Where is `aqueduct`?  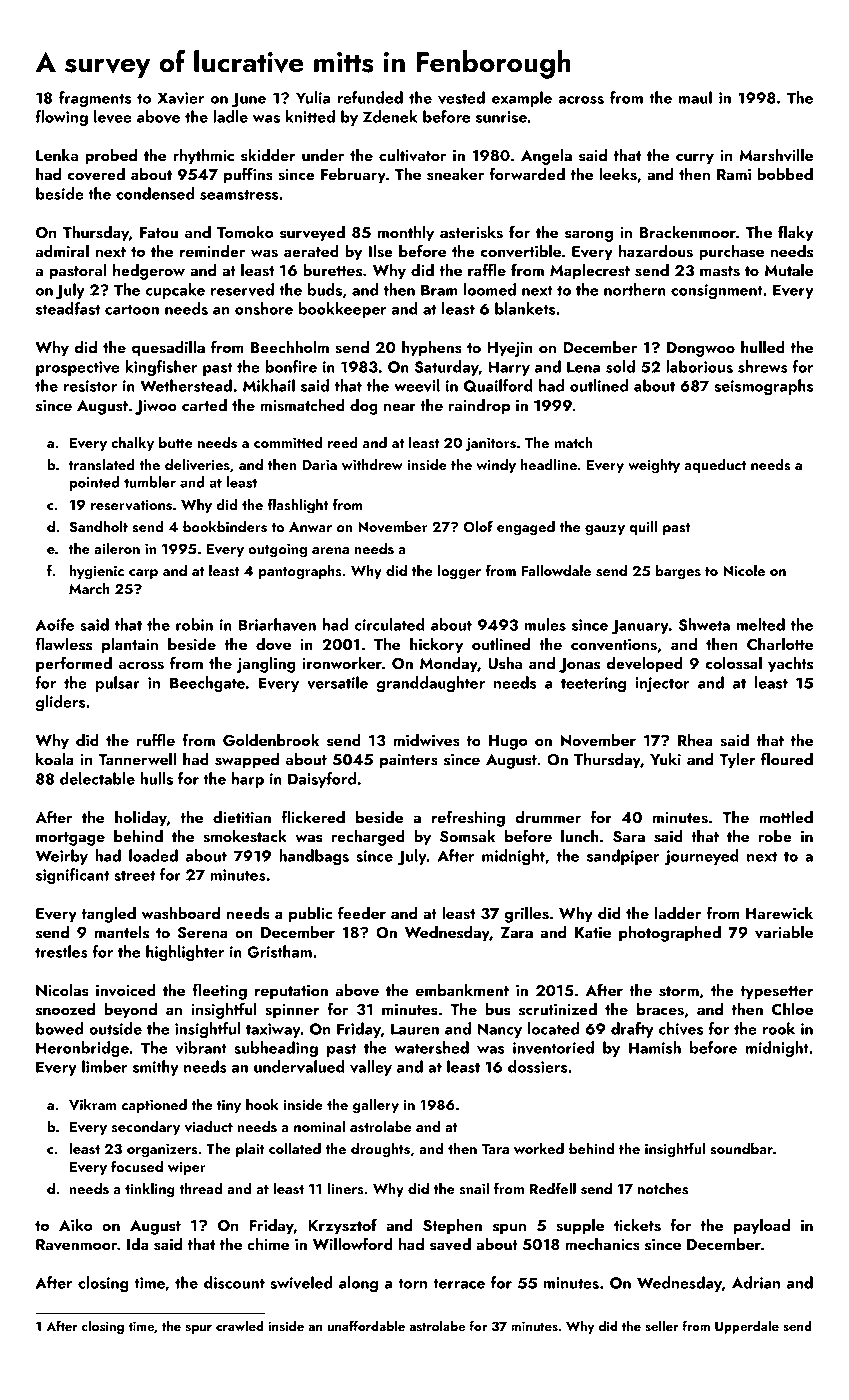
aqueduct is located at coordinates (715, 465).
